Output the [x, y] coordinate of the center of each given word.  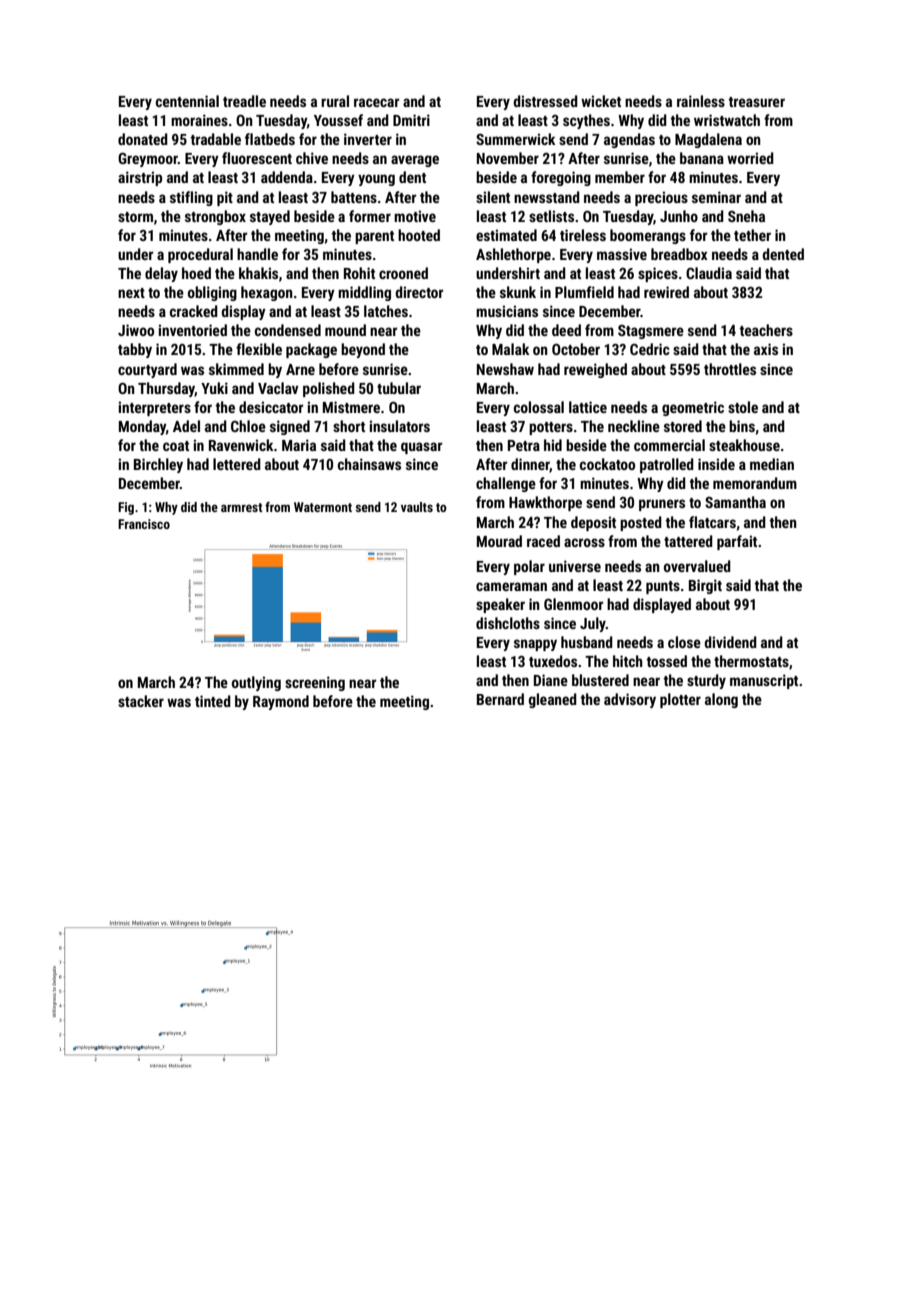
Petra [524, 445]
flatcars [712, 522]
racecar [376, 102]
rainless [701, 101]
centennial [187, 101]
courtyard [147, 370]
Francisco [144, 524]
